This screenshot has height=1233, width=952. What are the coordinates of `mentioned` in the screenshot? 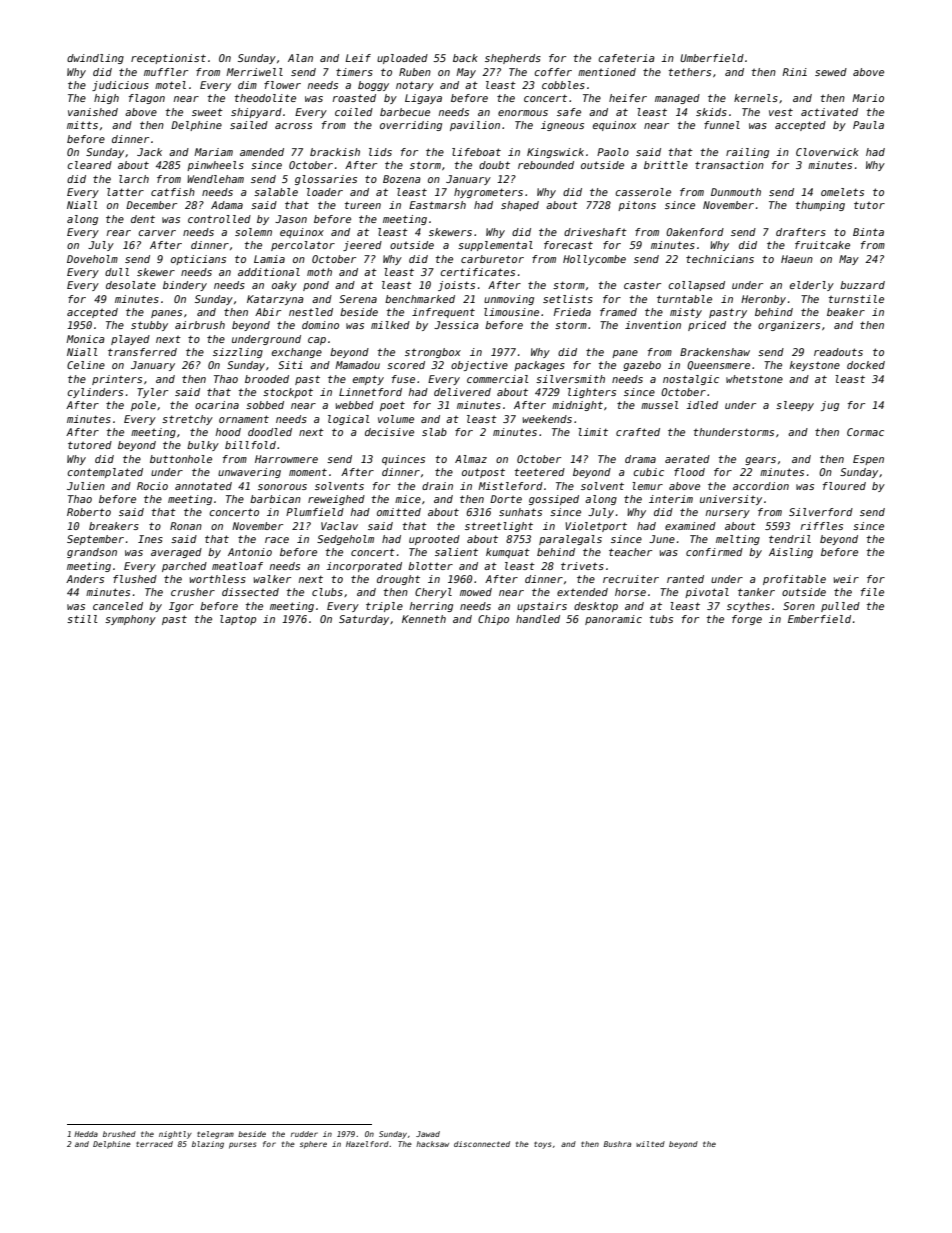 It's located at (607, 72).
